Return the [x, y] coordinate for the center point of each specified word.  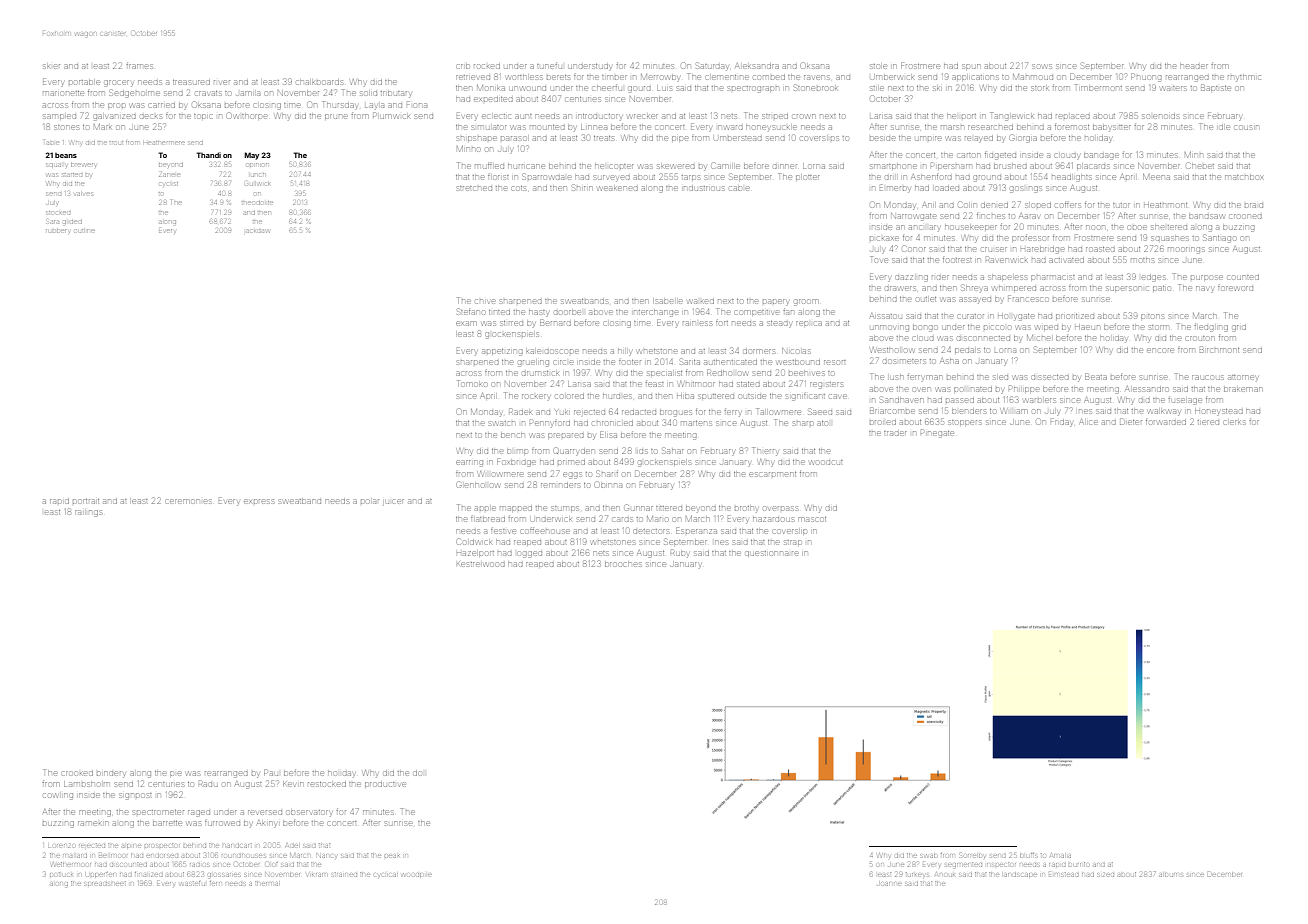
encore [1160, 350]
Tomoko [472, 383]
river [222, 82]
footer [630, 362]
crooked [77, 773]
